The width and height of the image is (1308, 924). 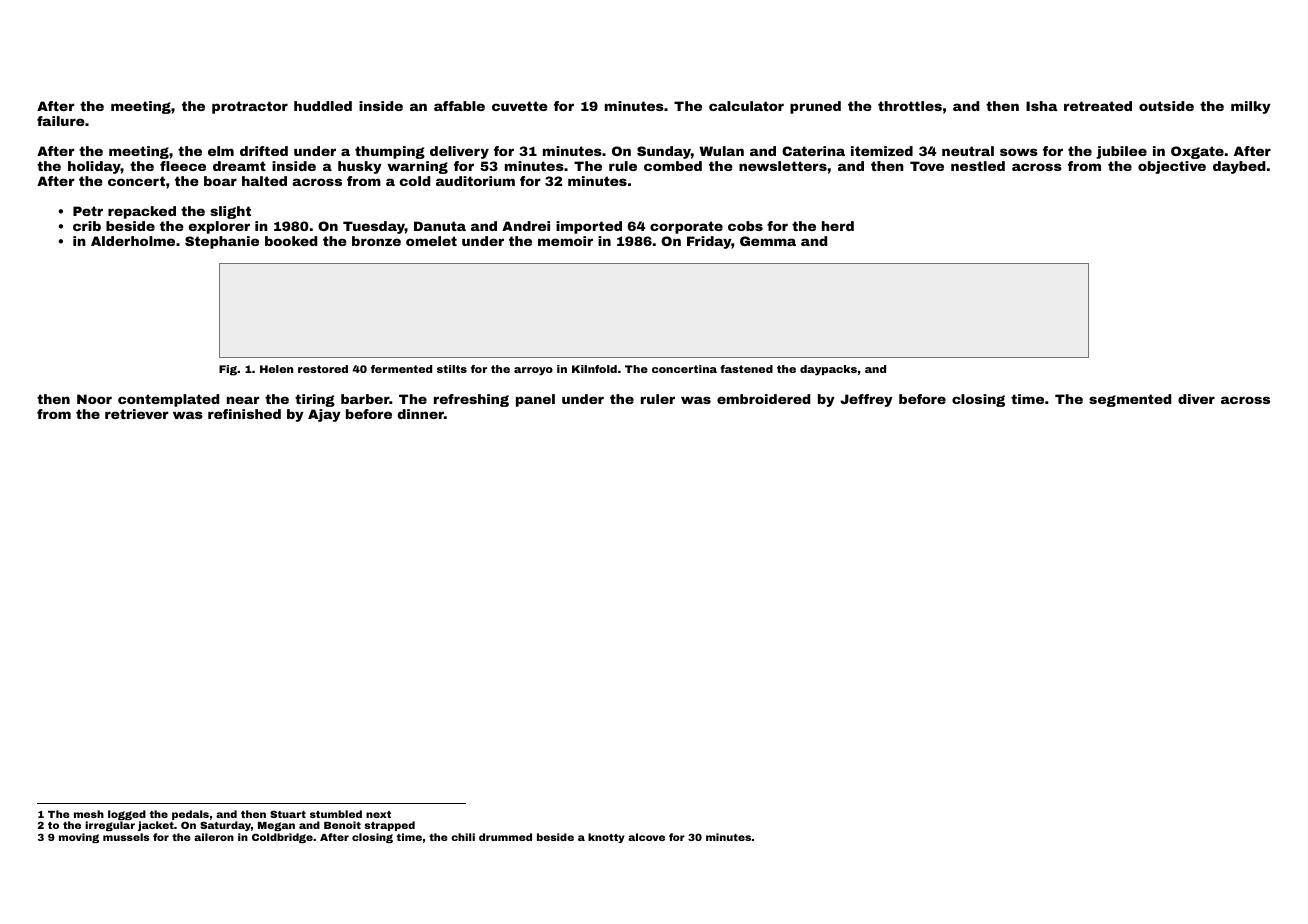 I want to click on herd, so click(x=838, y=226).
